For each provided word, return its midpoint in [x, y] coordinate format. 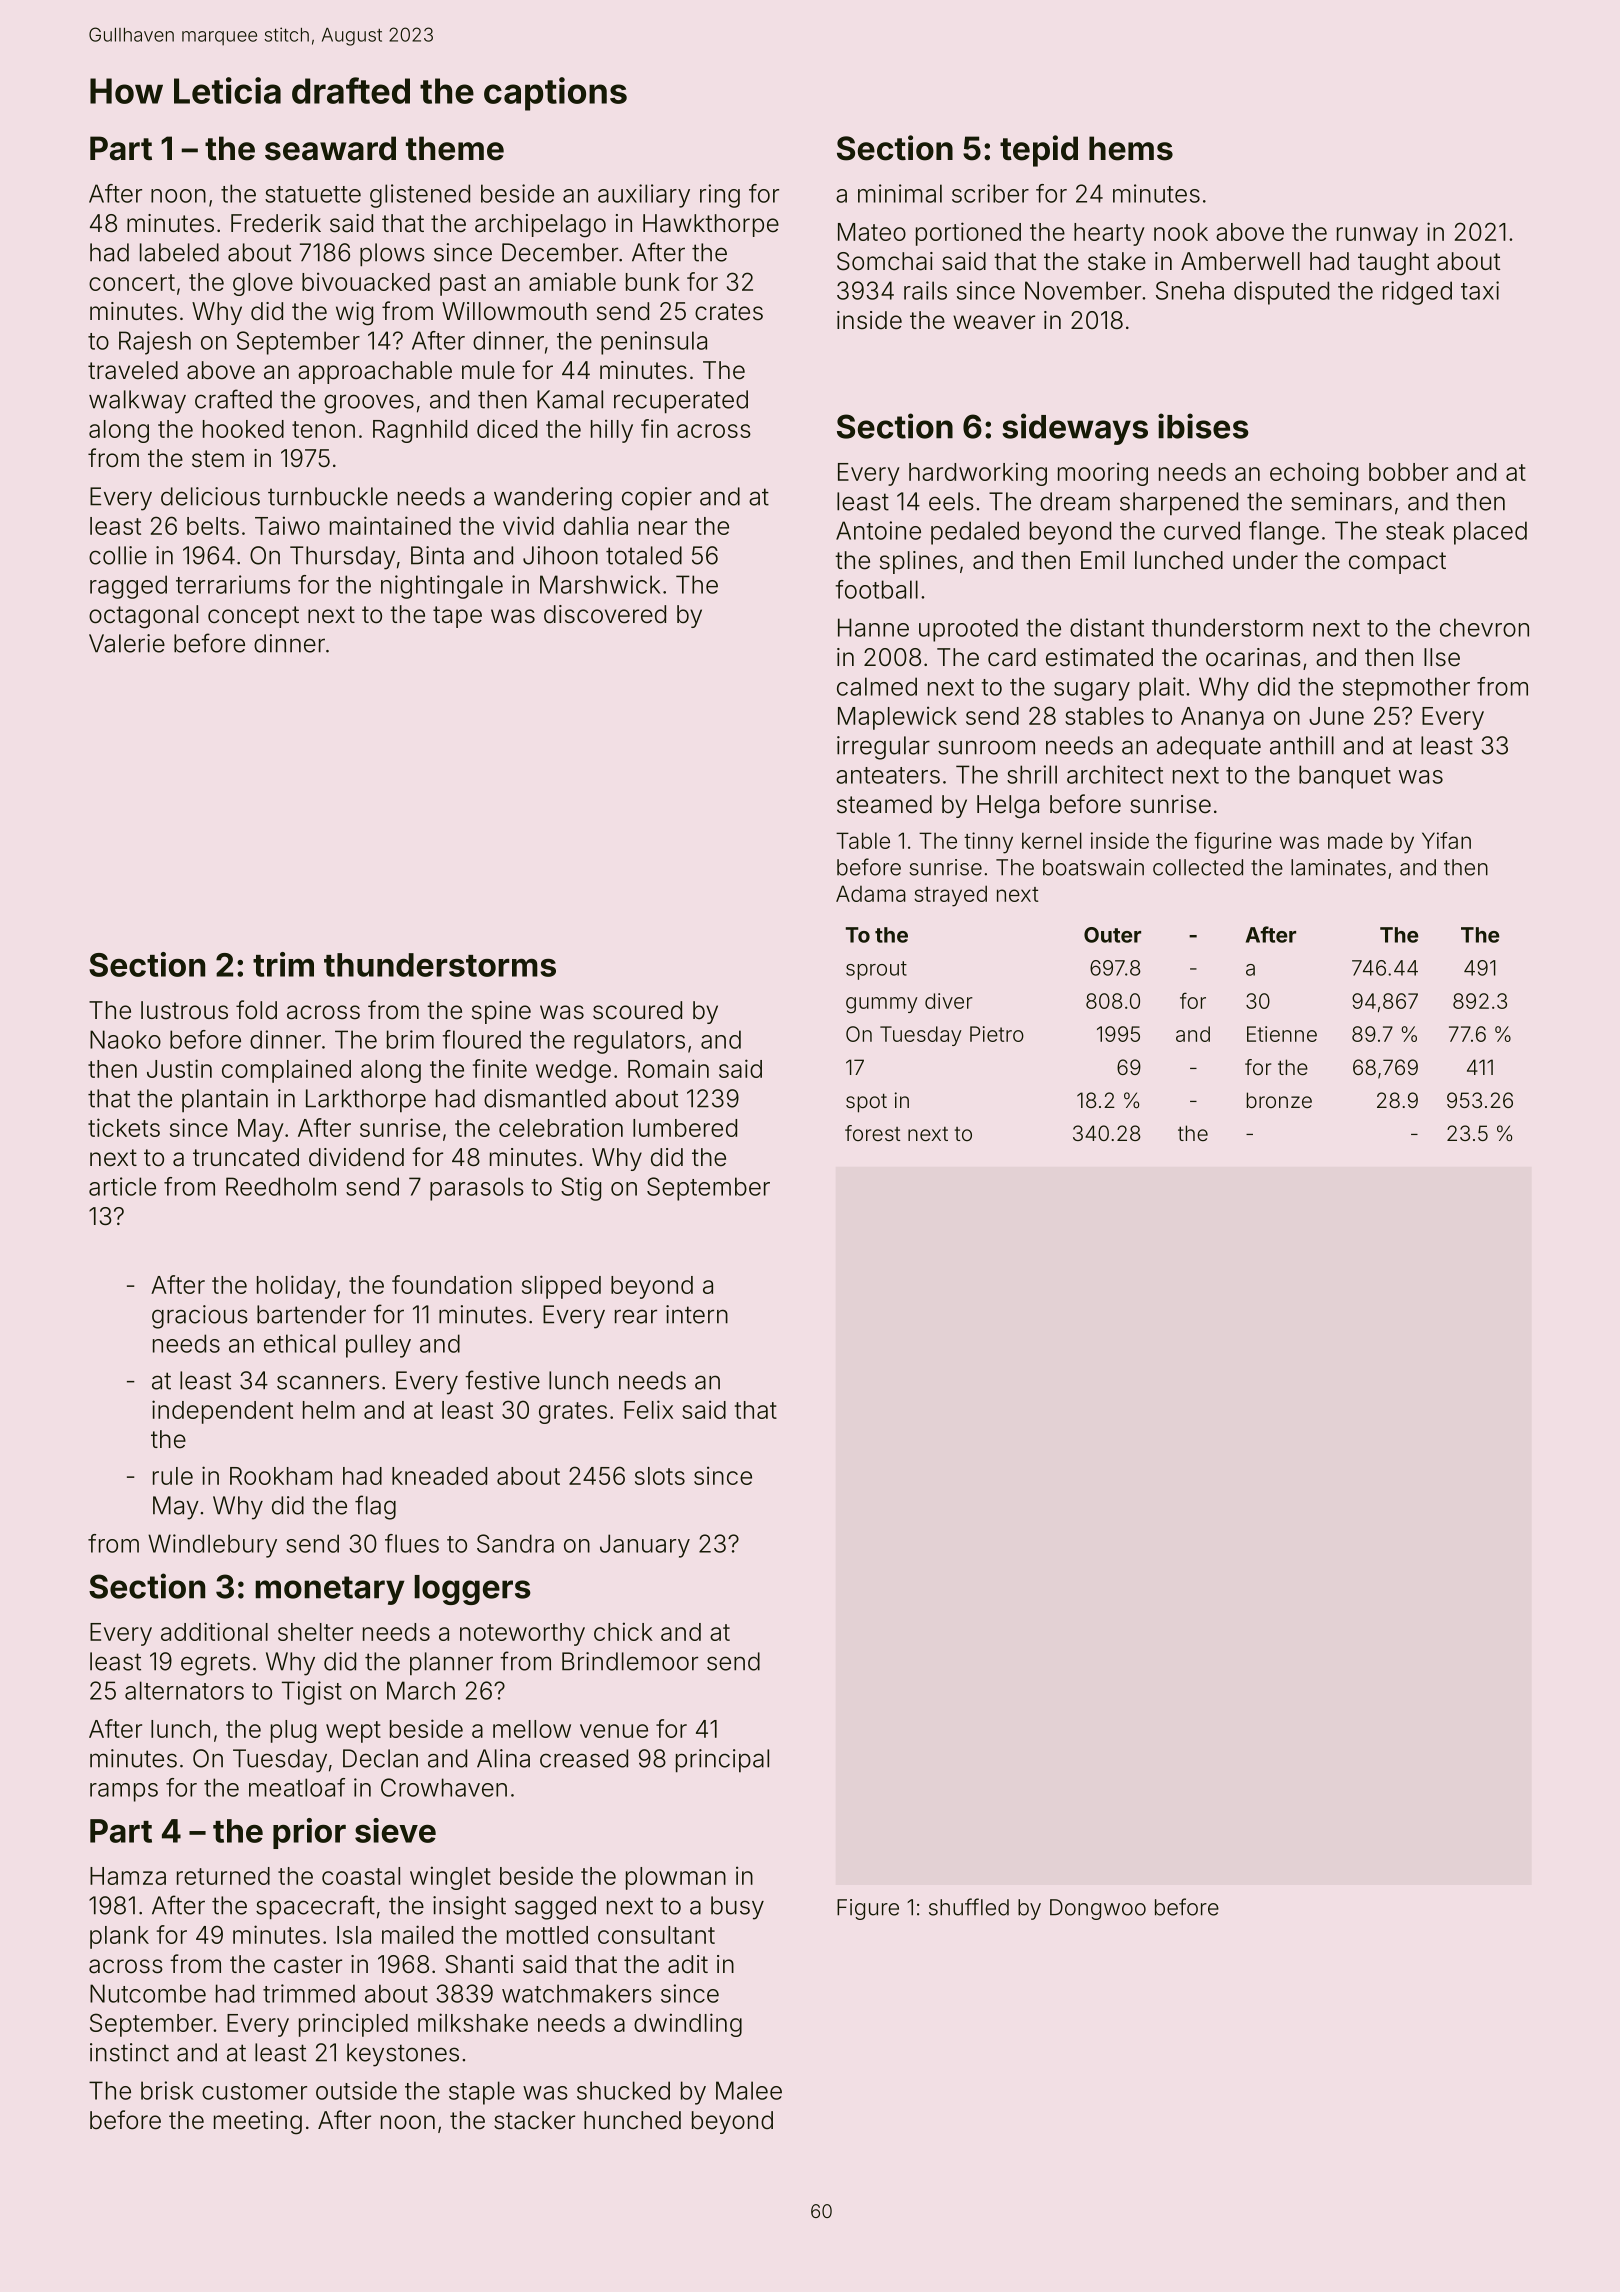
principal [722, 1760]
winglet [450, 1878]
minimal [900, 193]
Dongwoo [1098, 1909]
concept [253, 617]
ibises [1203, 426]
